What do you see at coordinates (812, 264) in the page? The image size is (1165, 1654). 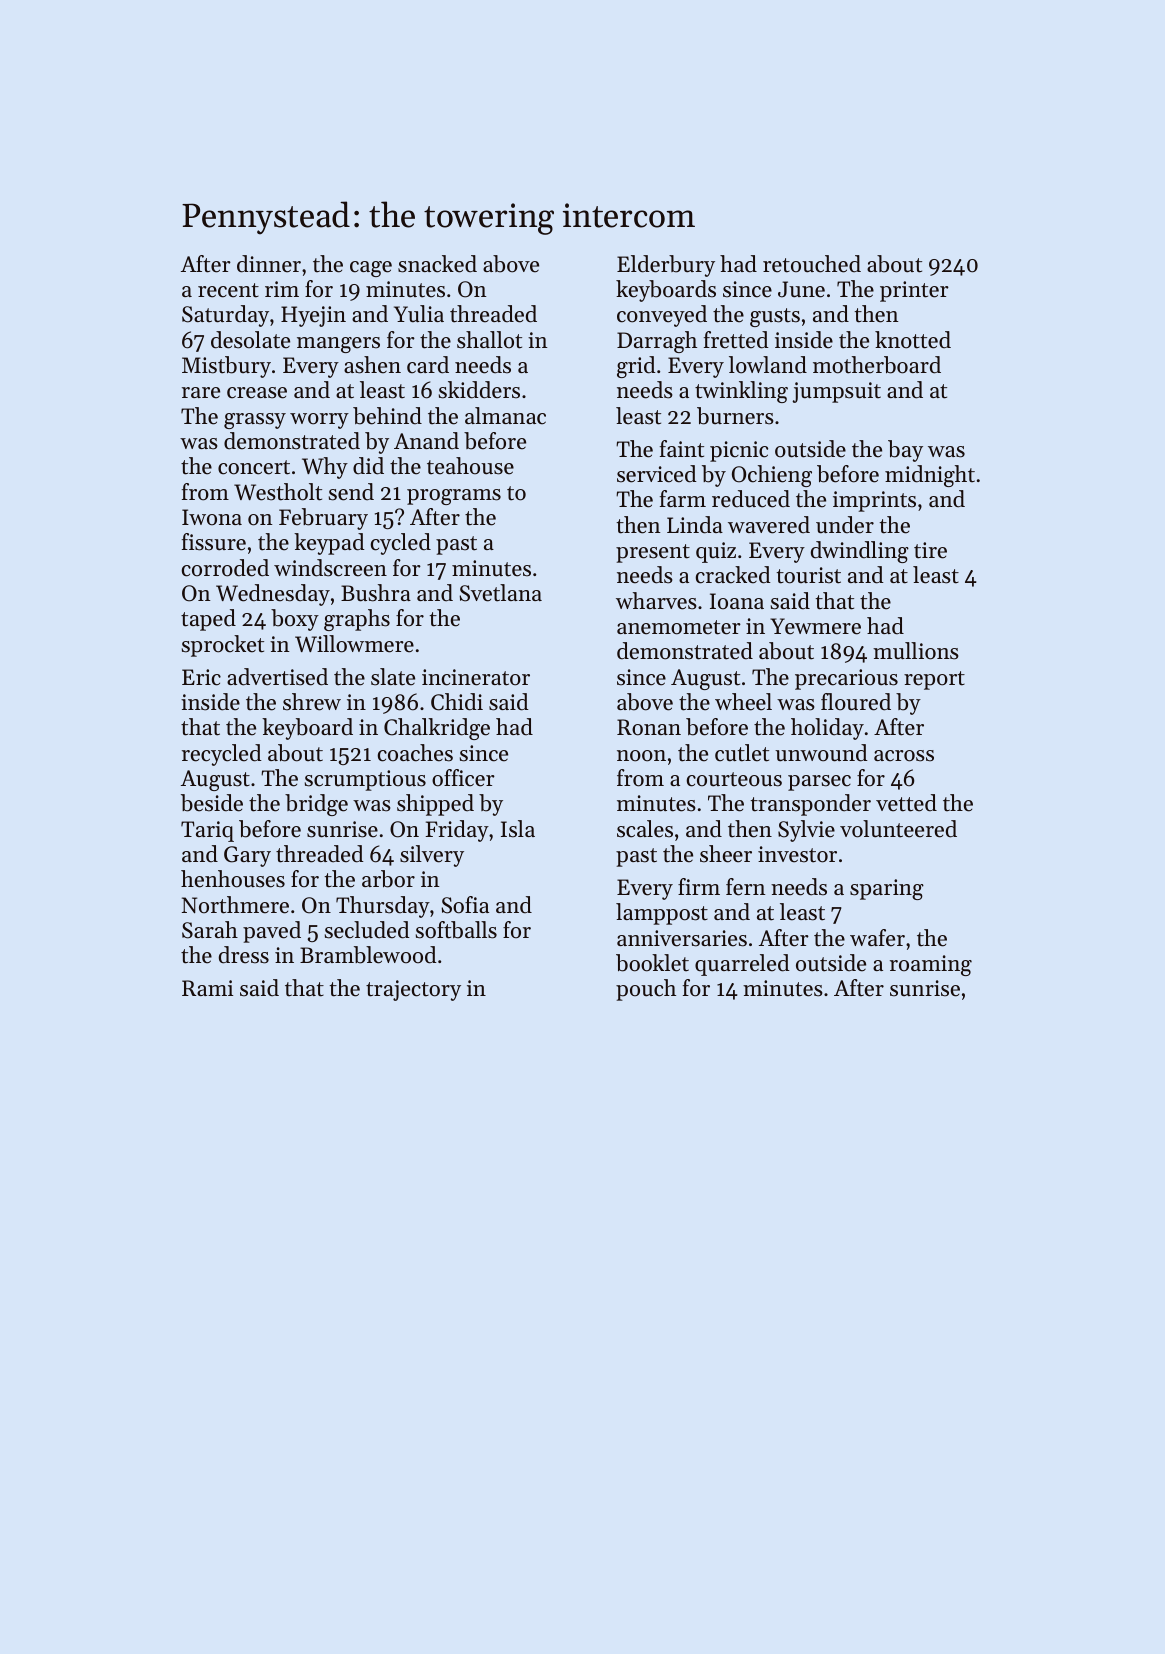 I see `retouched` at bounding box center [812, 264].
